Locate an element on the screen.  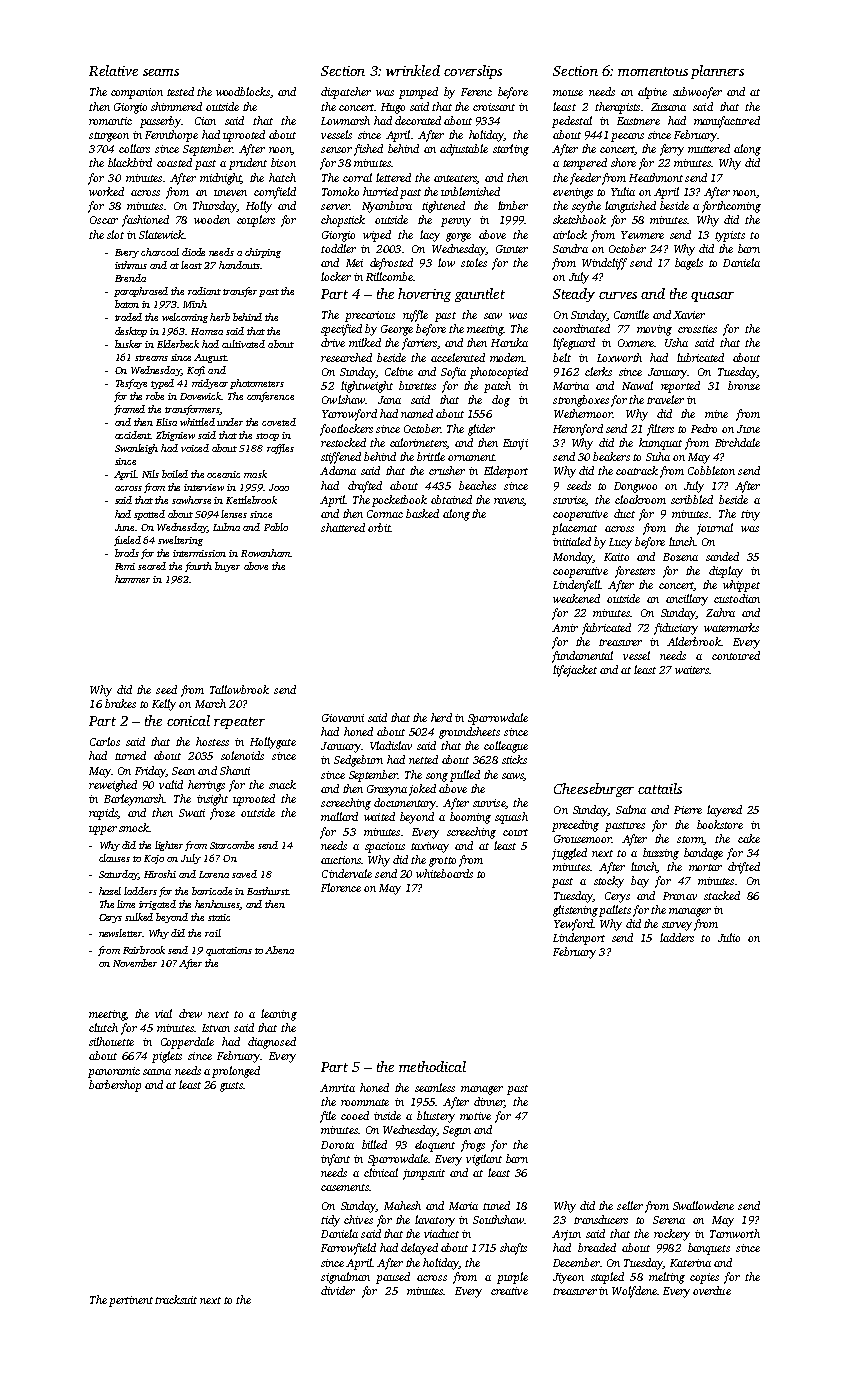
woodblocks is located at coordinates (243, 91).
